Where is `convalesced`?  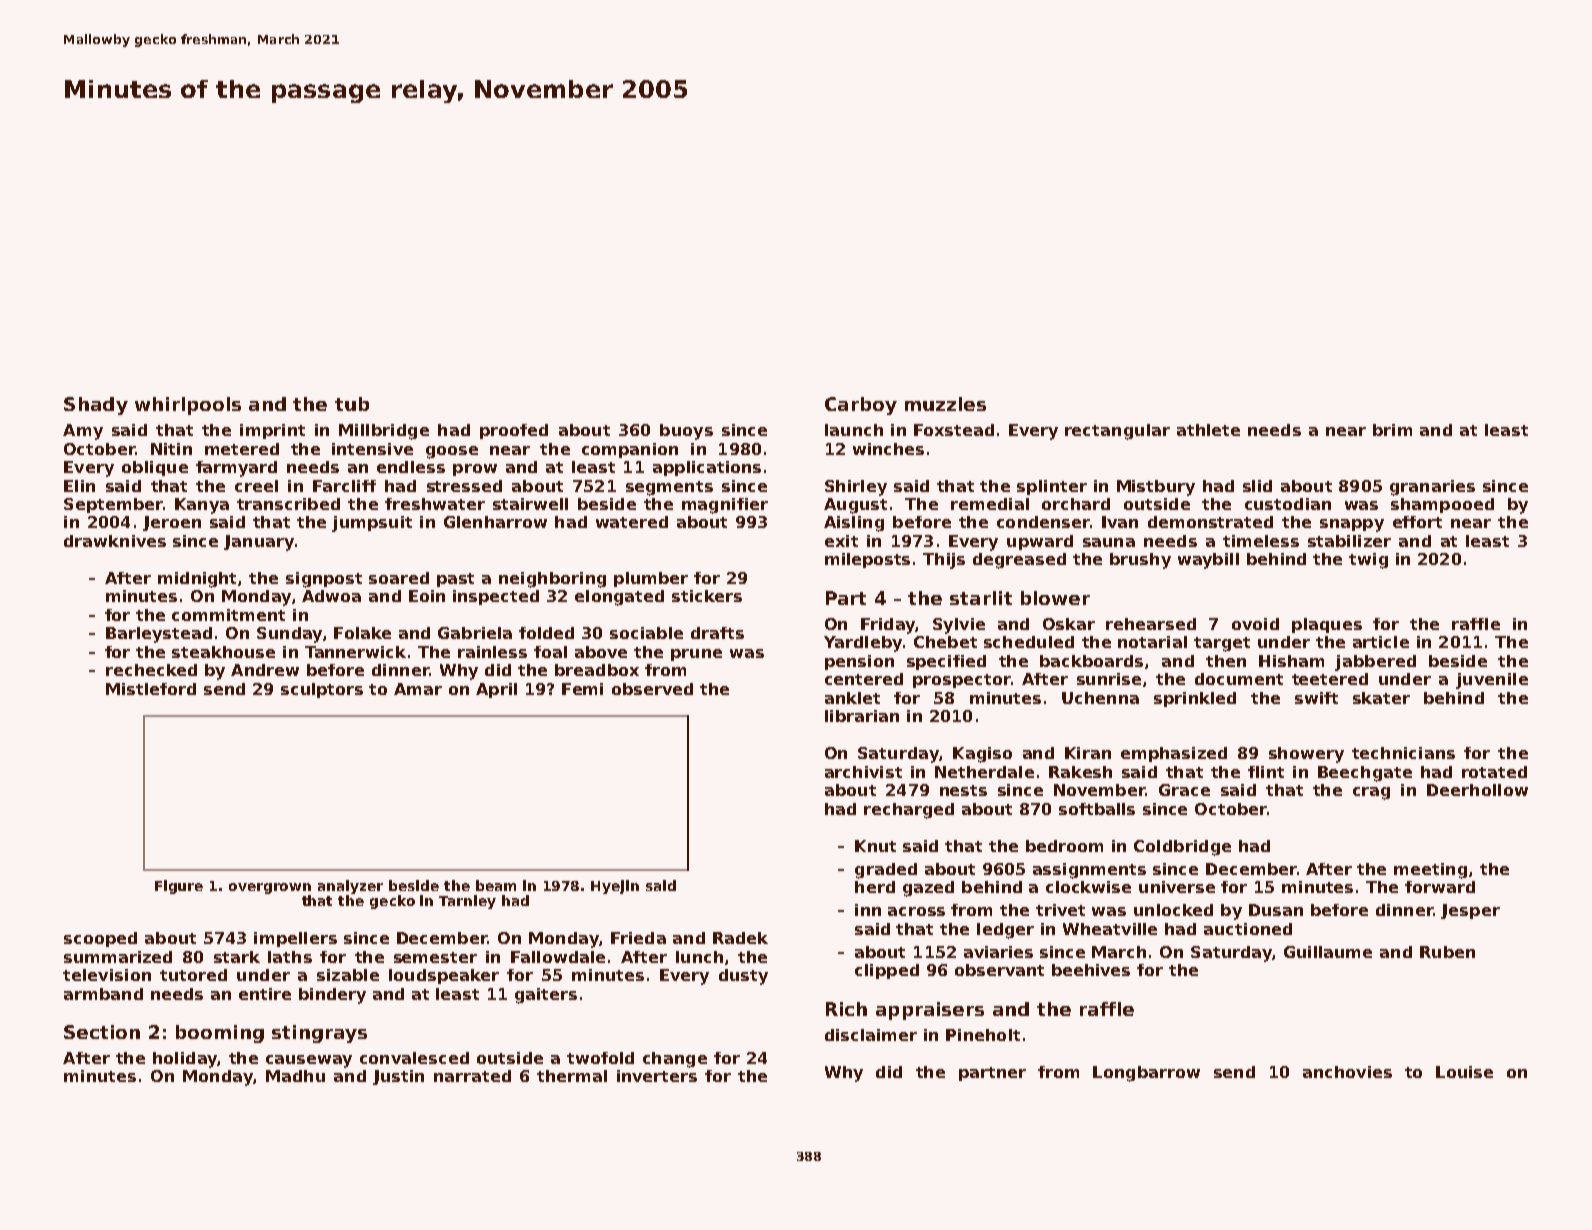 convalesced is located at coordinates (414, 1058).
